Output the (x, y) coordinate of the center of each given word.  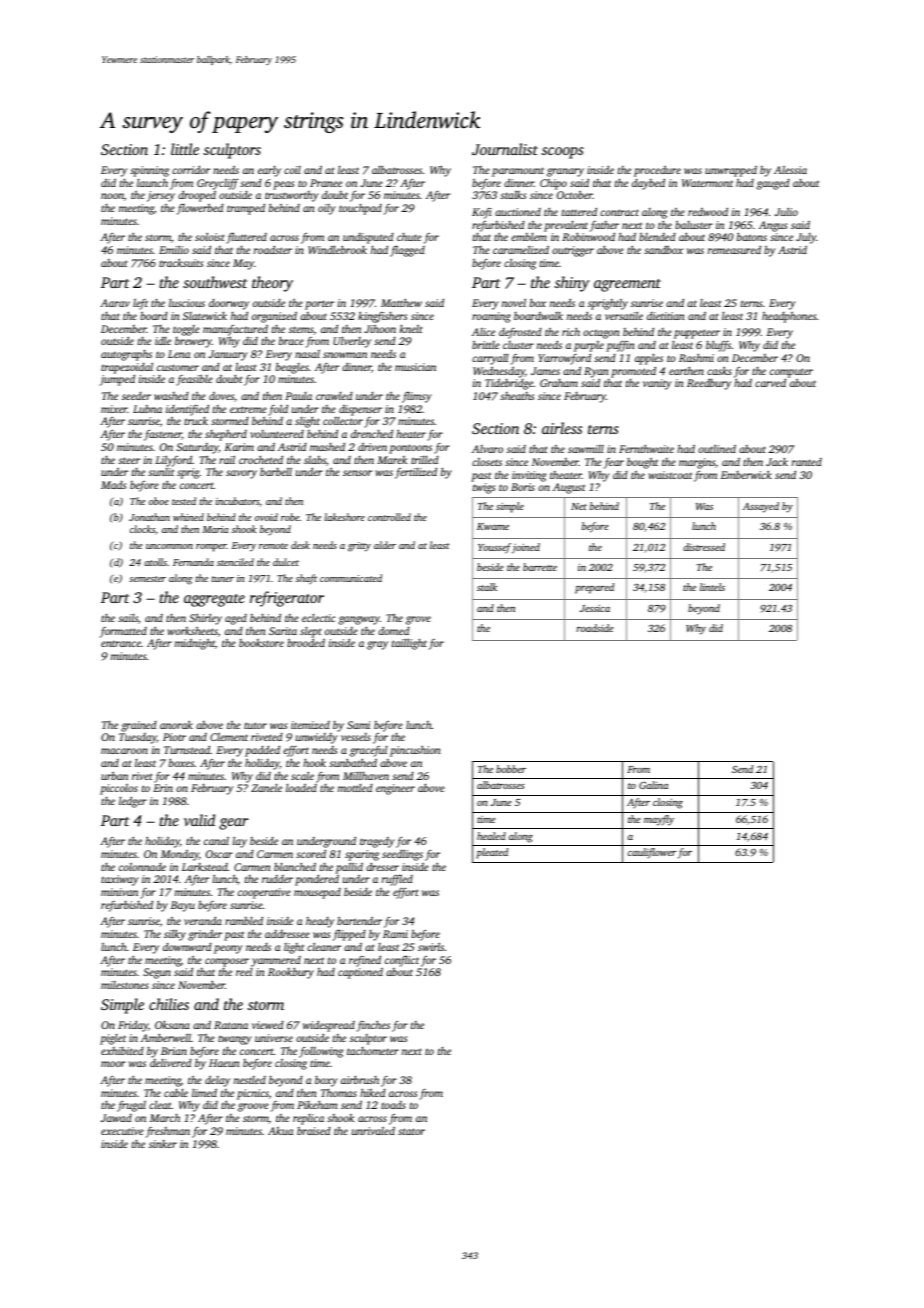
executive (122, 1131)
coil (292, 170)
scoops (562, 153)
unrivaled (373, 1130)
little (185, 149)
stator (411, 1131)
